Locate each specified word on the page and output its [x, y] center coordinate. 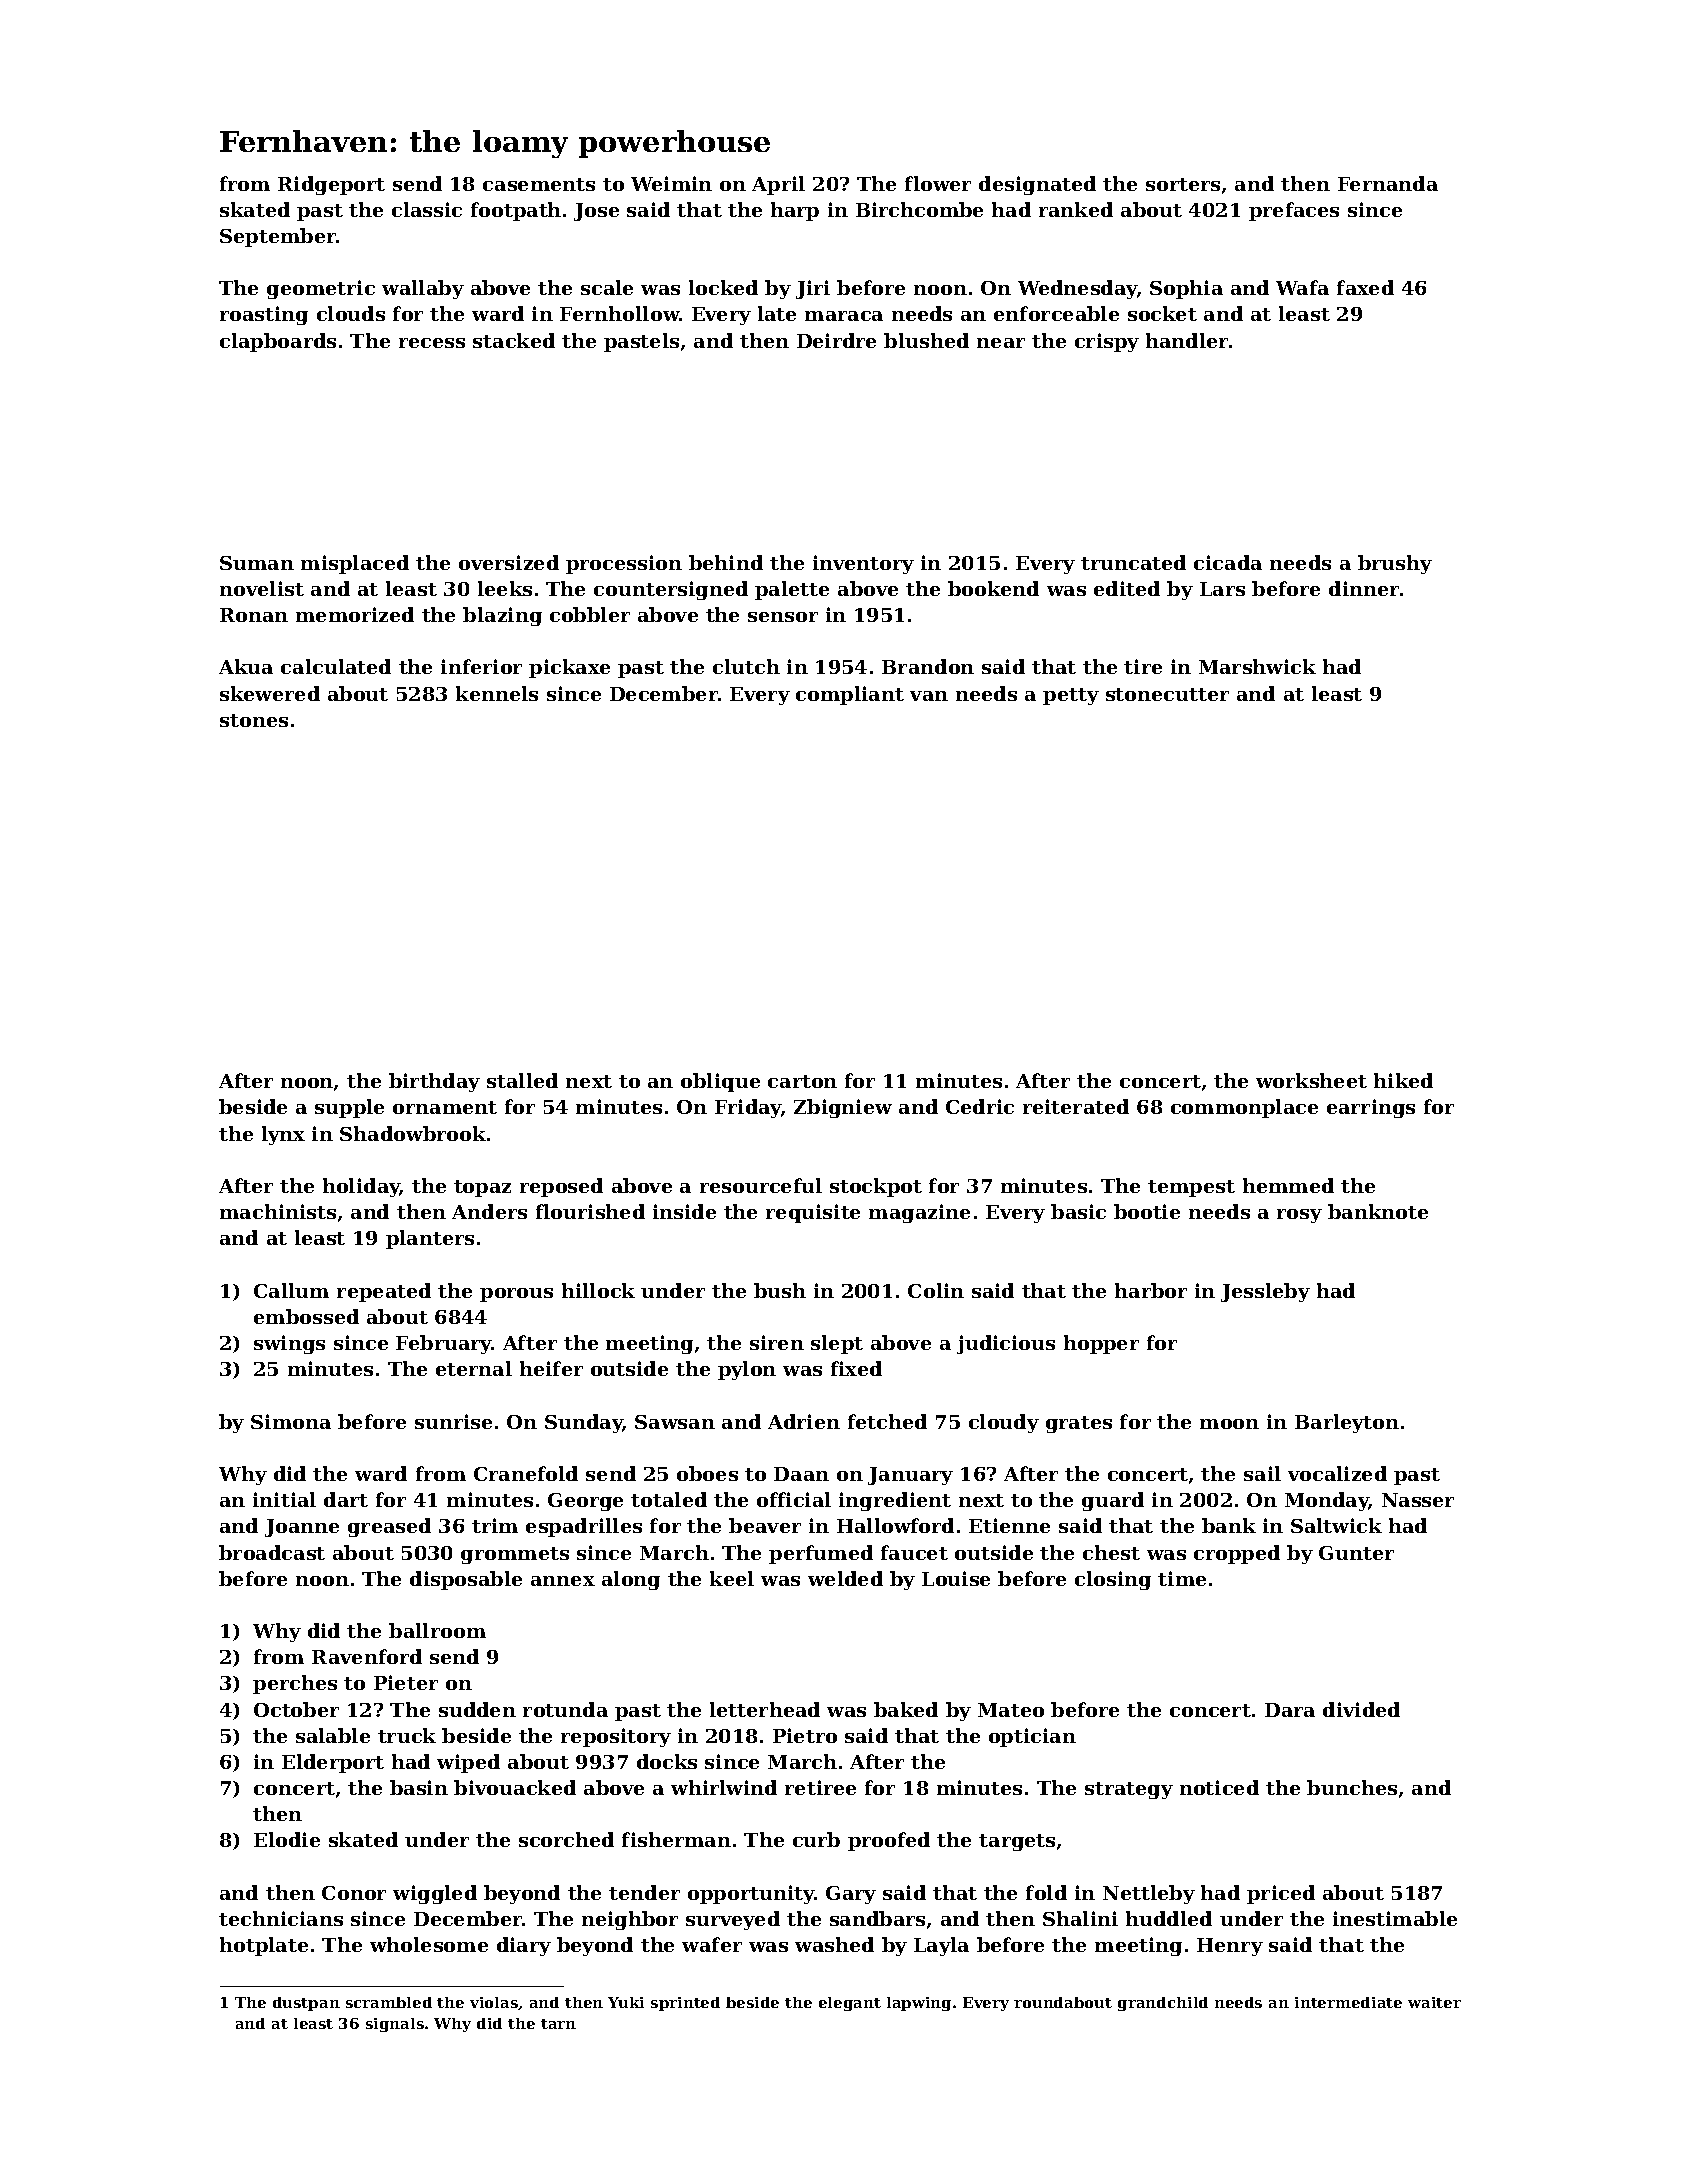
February [444, 1344]
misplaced [355, 564]
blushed [926, 340]
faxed [1365, 287]
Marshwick [1257, 666]
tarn [558, 2024]
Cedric [980, 1106]
